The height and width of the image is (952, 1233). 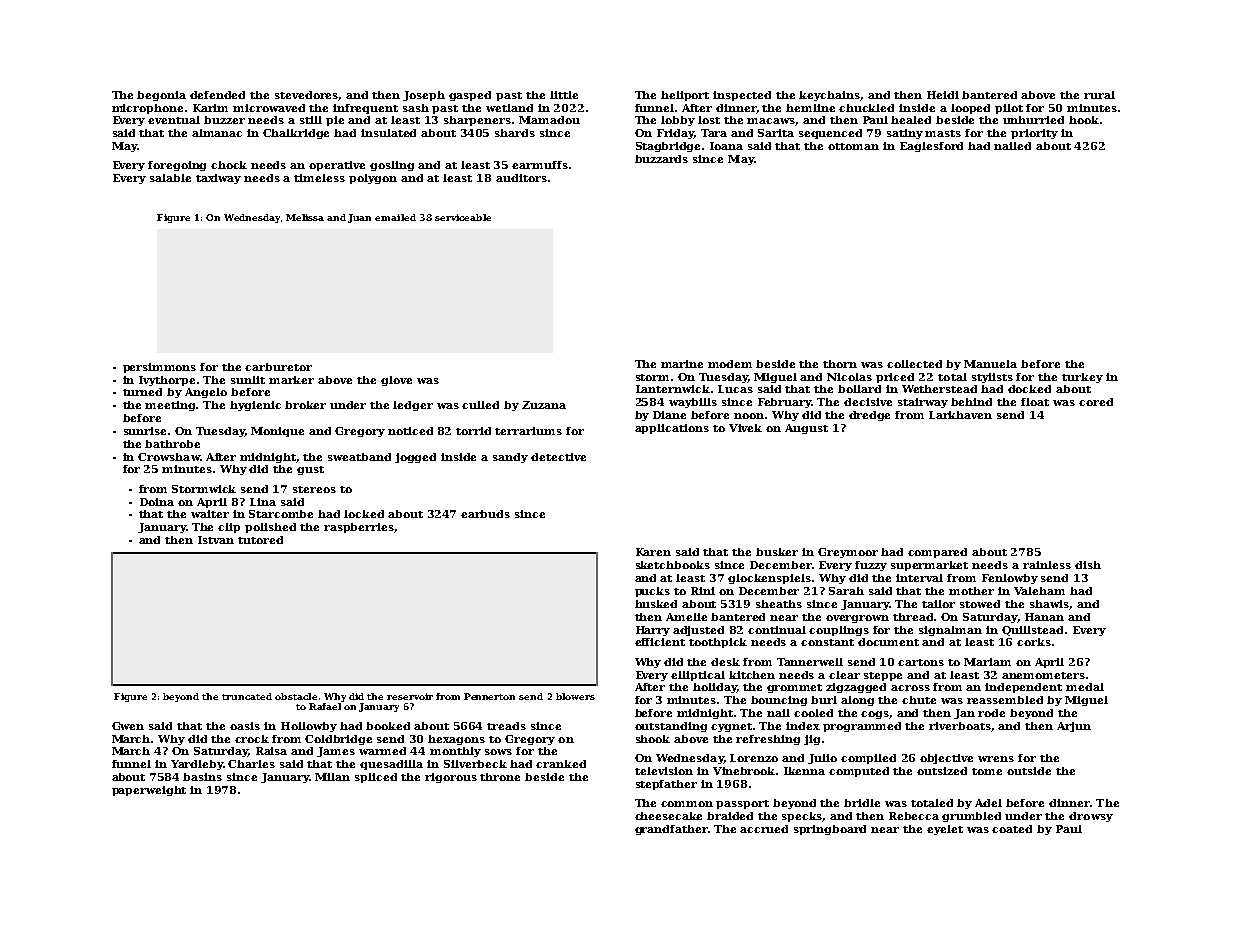 What do you see at coordinates (1074, 727) in the image?
I see `Arjun` at bounding box center [1074, 727].
